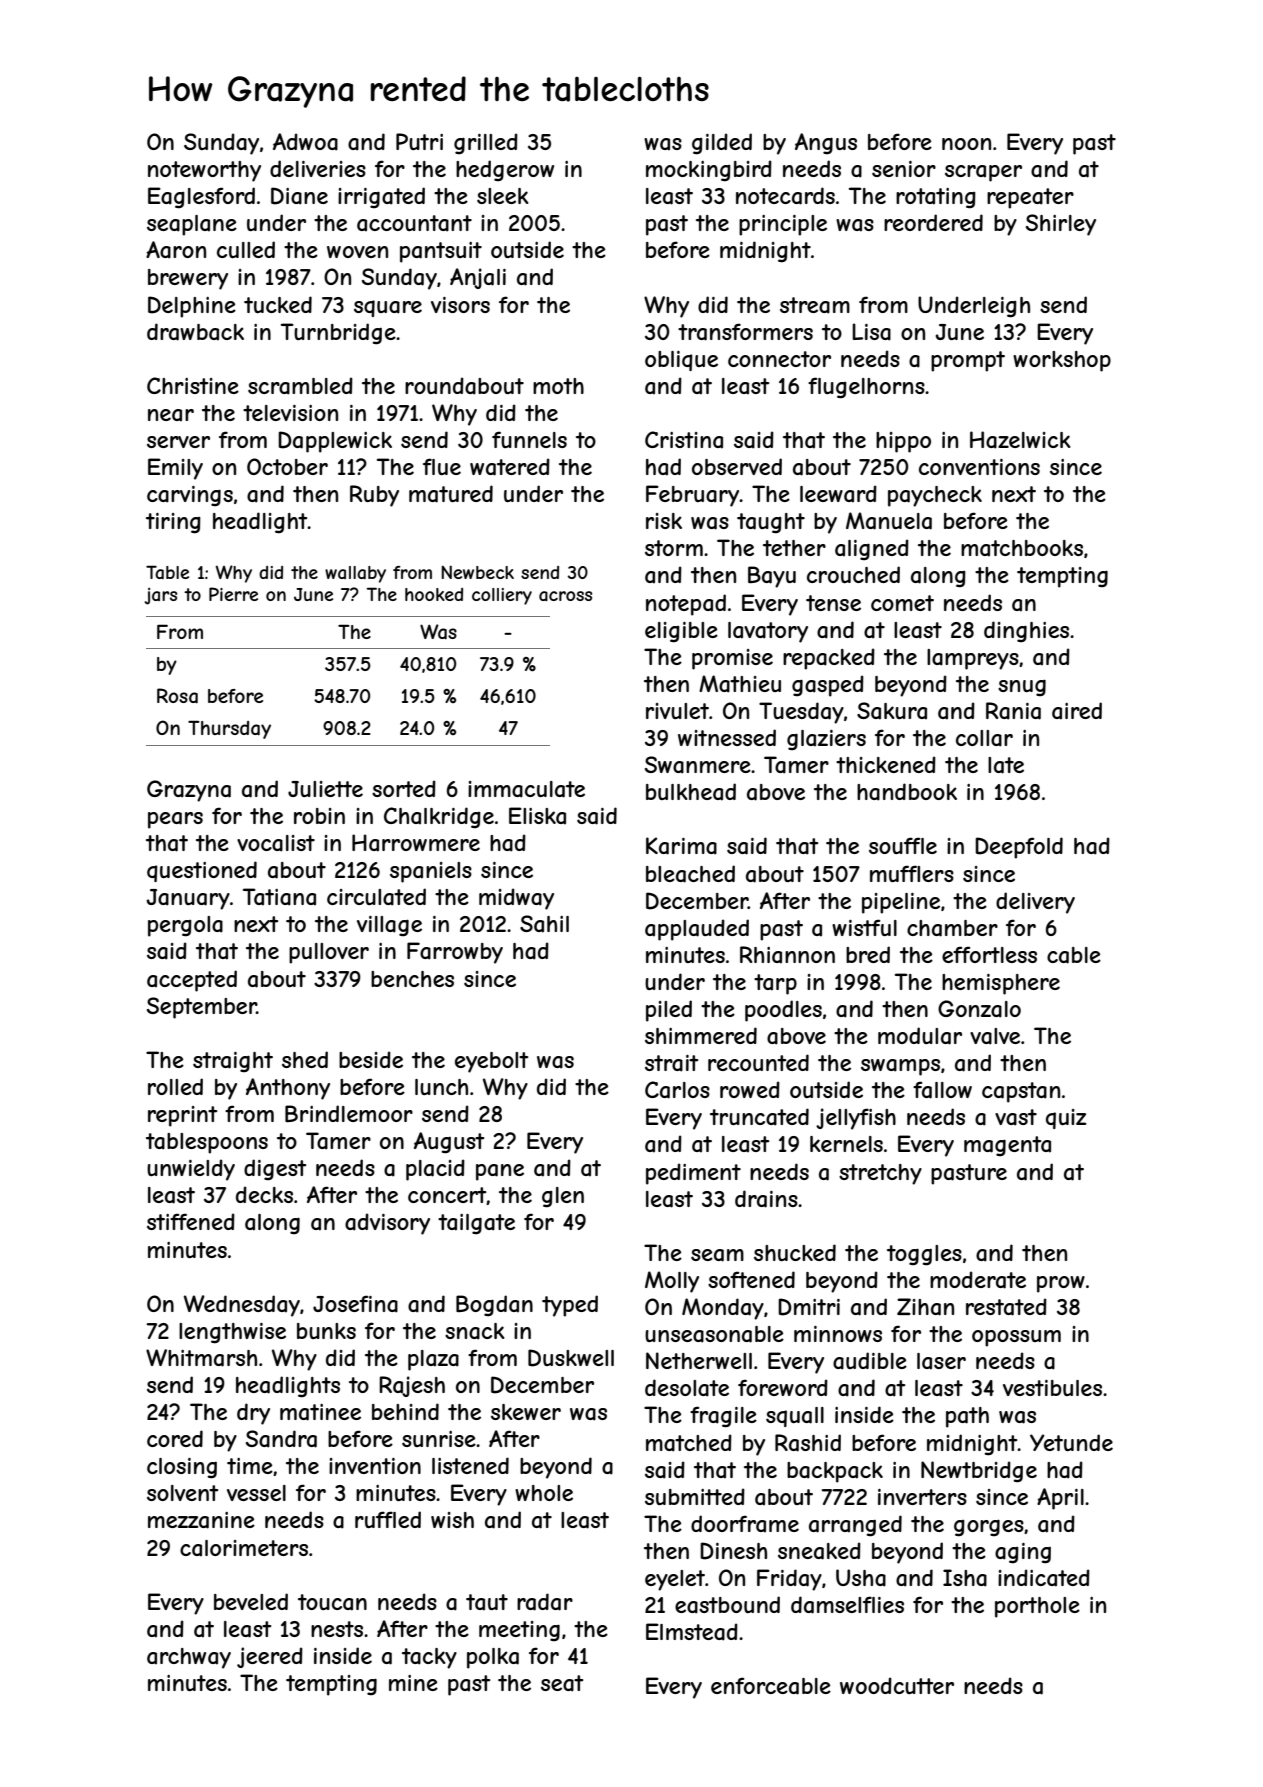  What do you see at coordinates (966, 144) in the screenshot?
I see `noon` at bounding box center [966, 144].
